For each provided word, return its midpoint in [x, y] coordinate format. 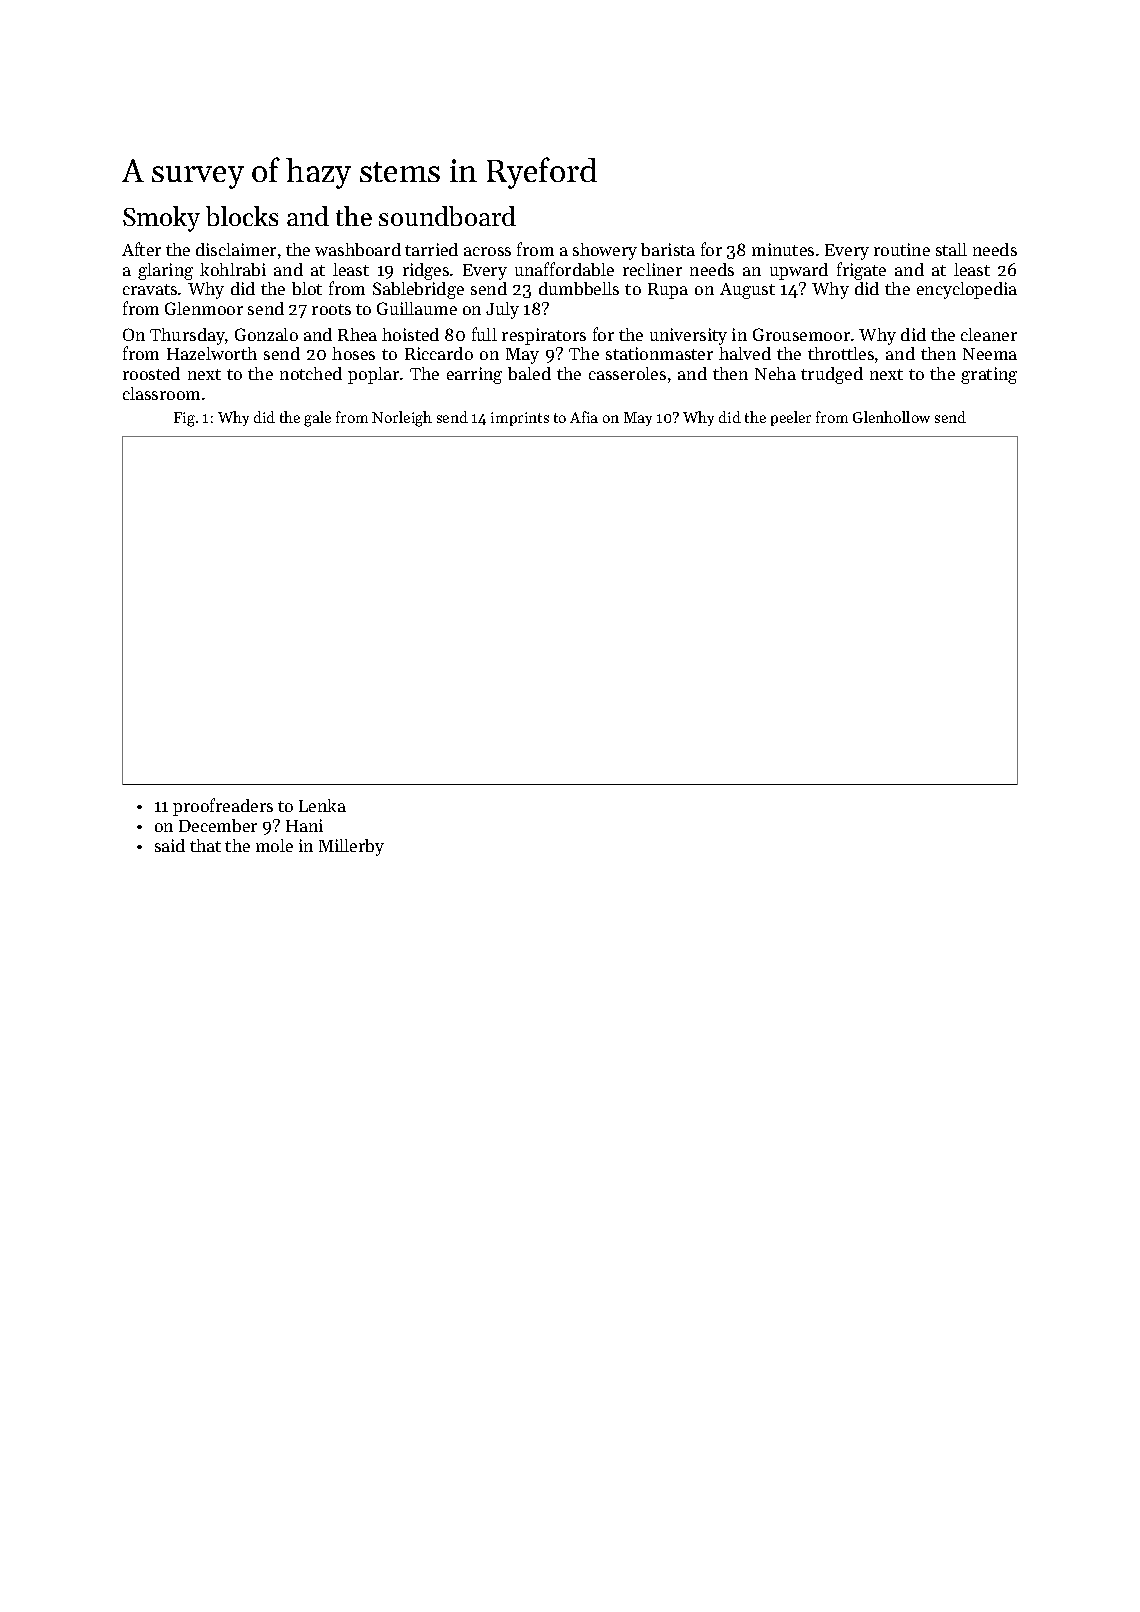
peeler [791, 418]
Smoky [161, 219]
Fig [184, 419]
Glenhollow [891, 417]
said [170, 845]
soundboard [447, 216]
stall [951, 249]
